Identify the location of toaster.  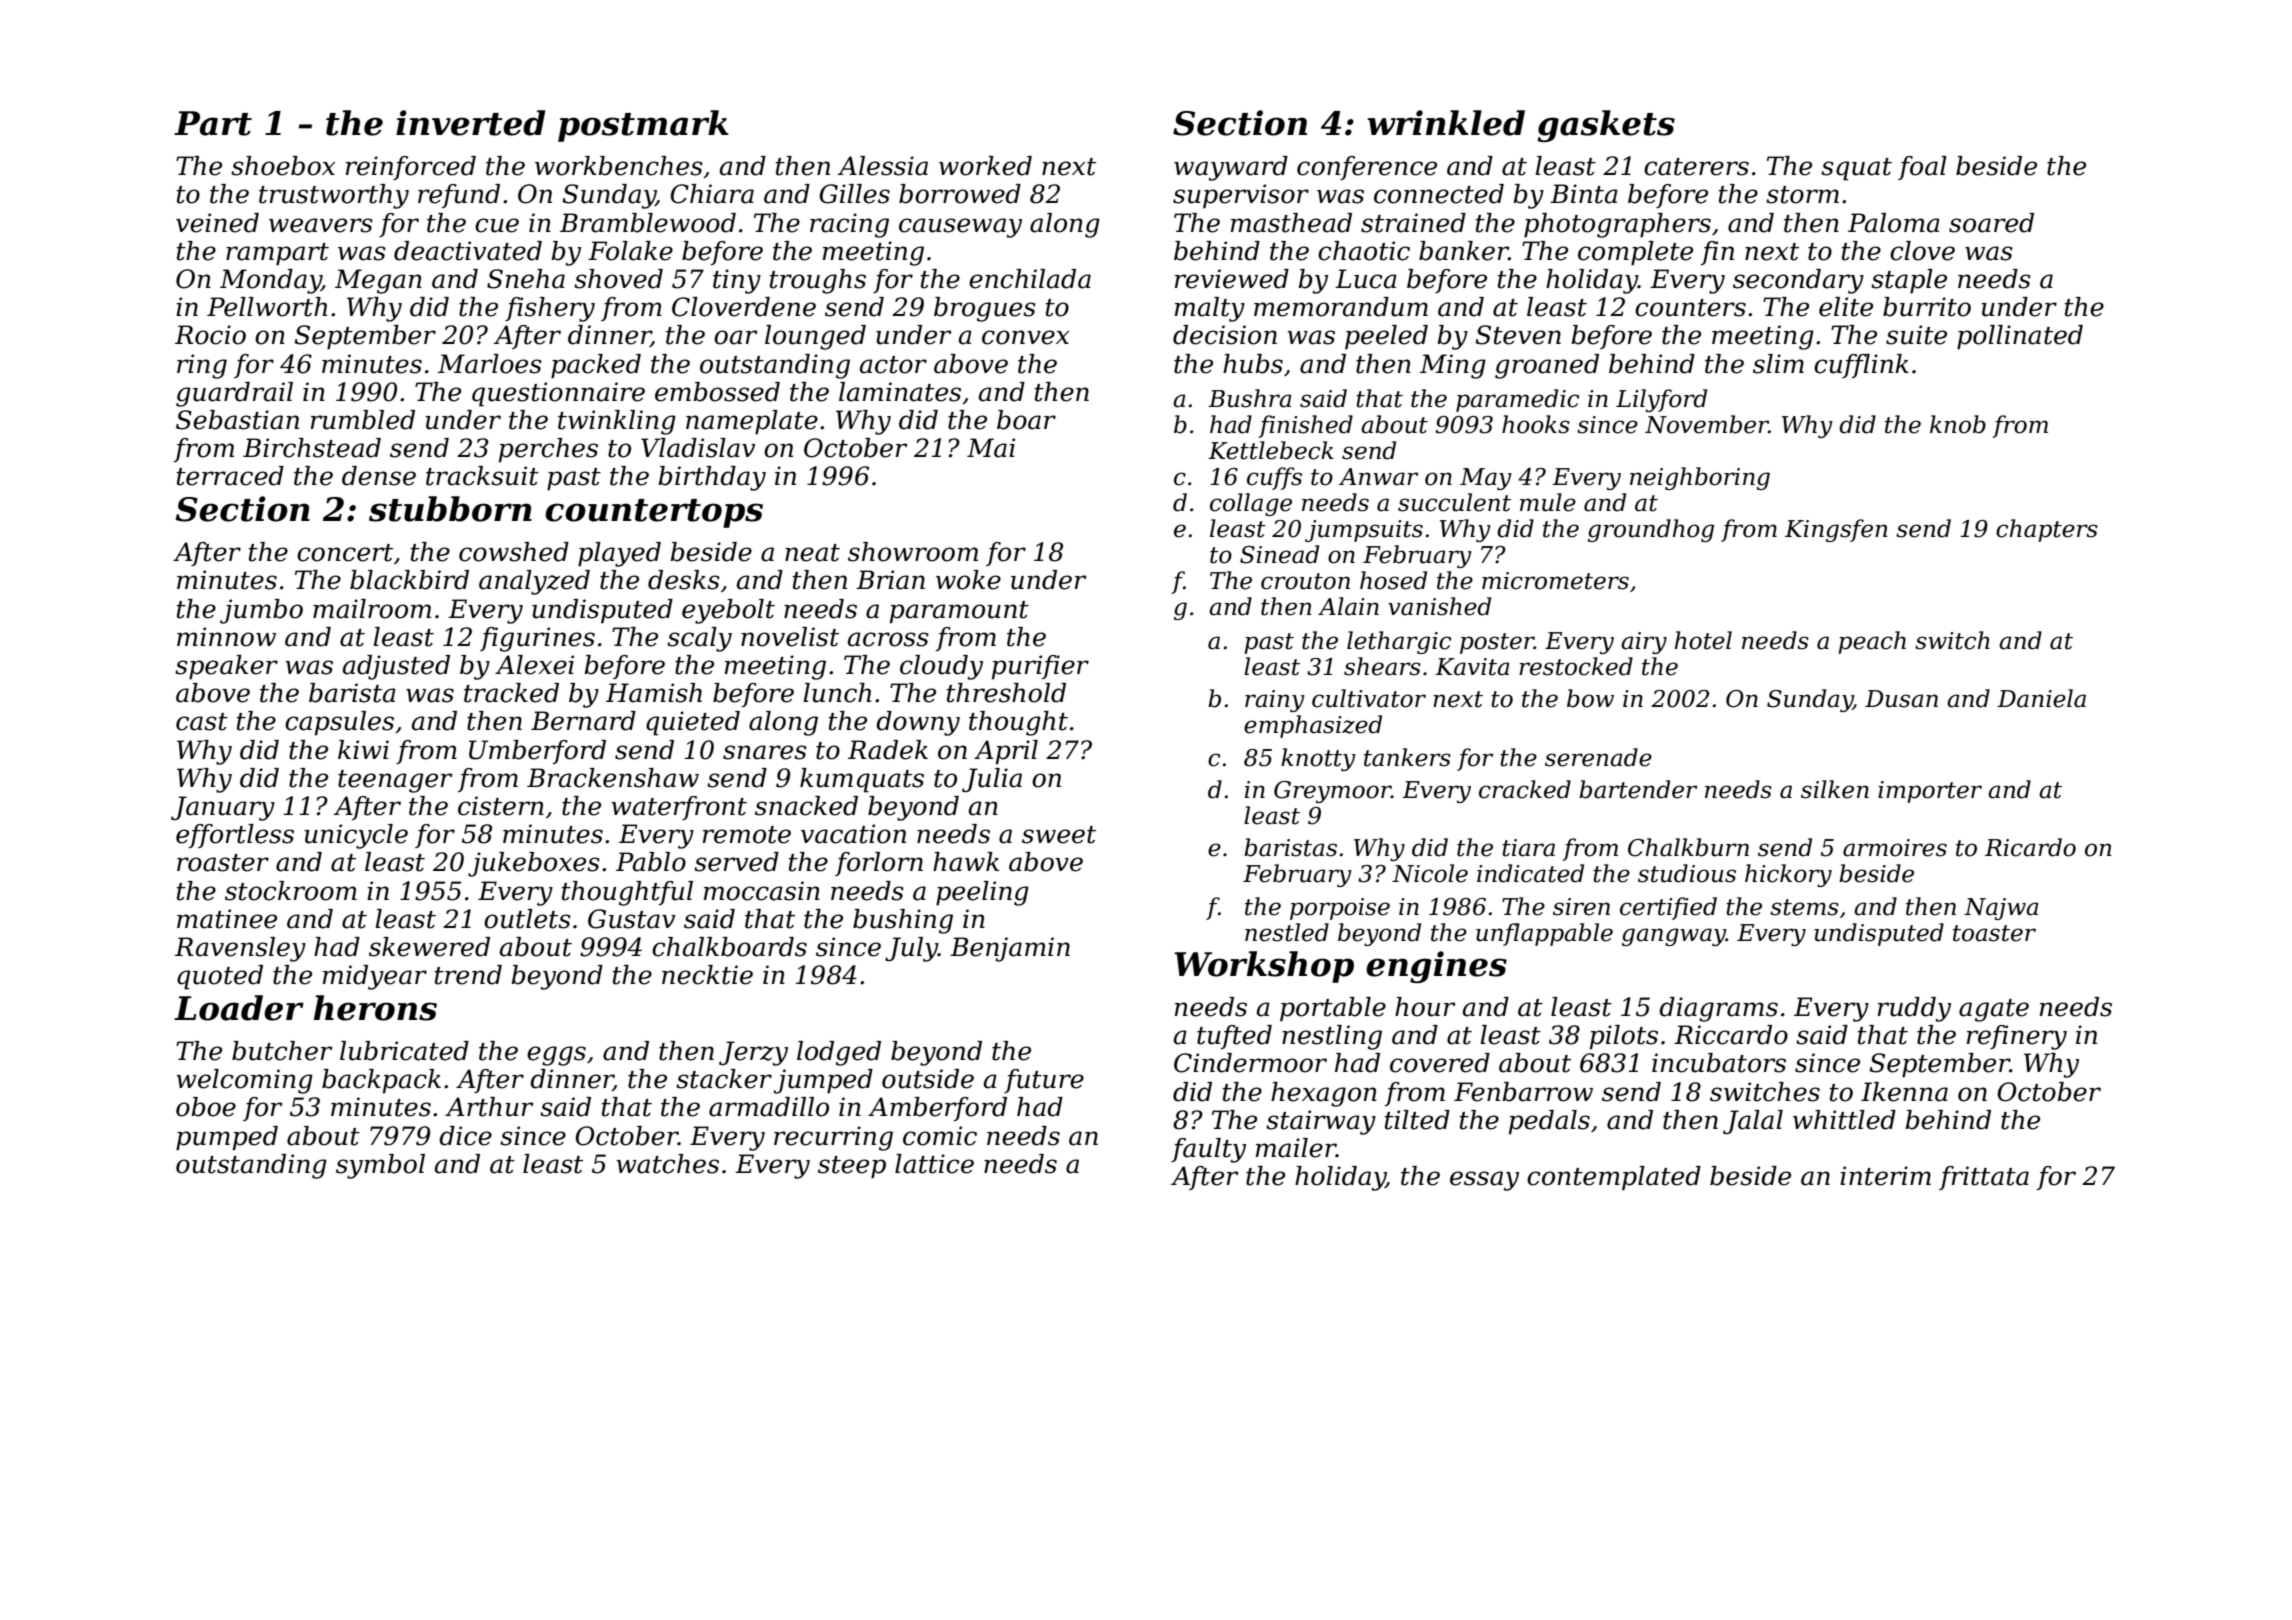
(1994, 933).
